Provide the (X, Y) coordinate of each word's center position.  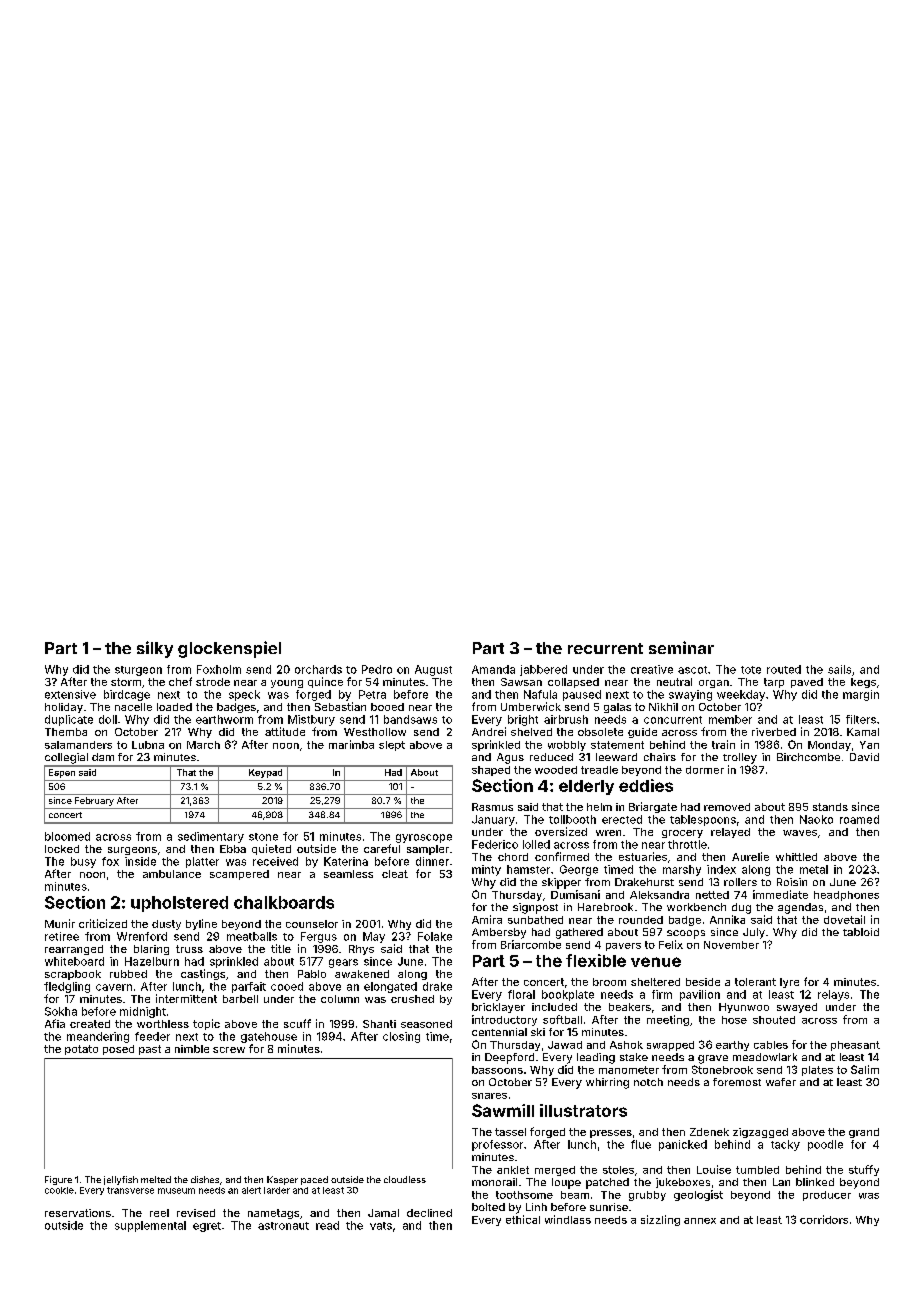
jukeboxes (683, 1183)
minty (486, 870)
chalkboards (284, 902)
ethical (523, 1219)
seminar (681, 647)
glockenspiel (229, 649)
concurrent (673, 720)
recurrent (605, 648)
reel (159, 1213)
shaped (491, 771)
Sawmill (503, 1110)
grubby (647, 1196)
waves (800, 833)
